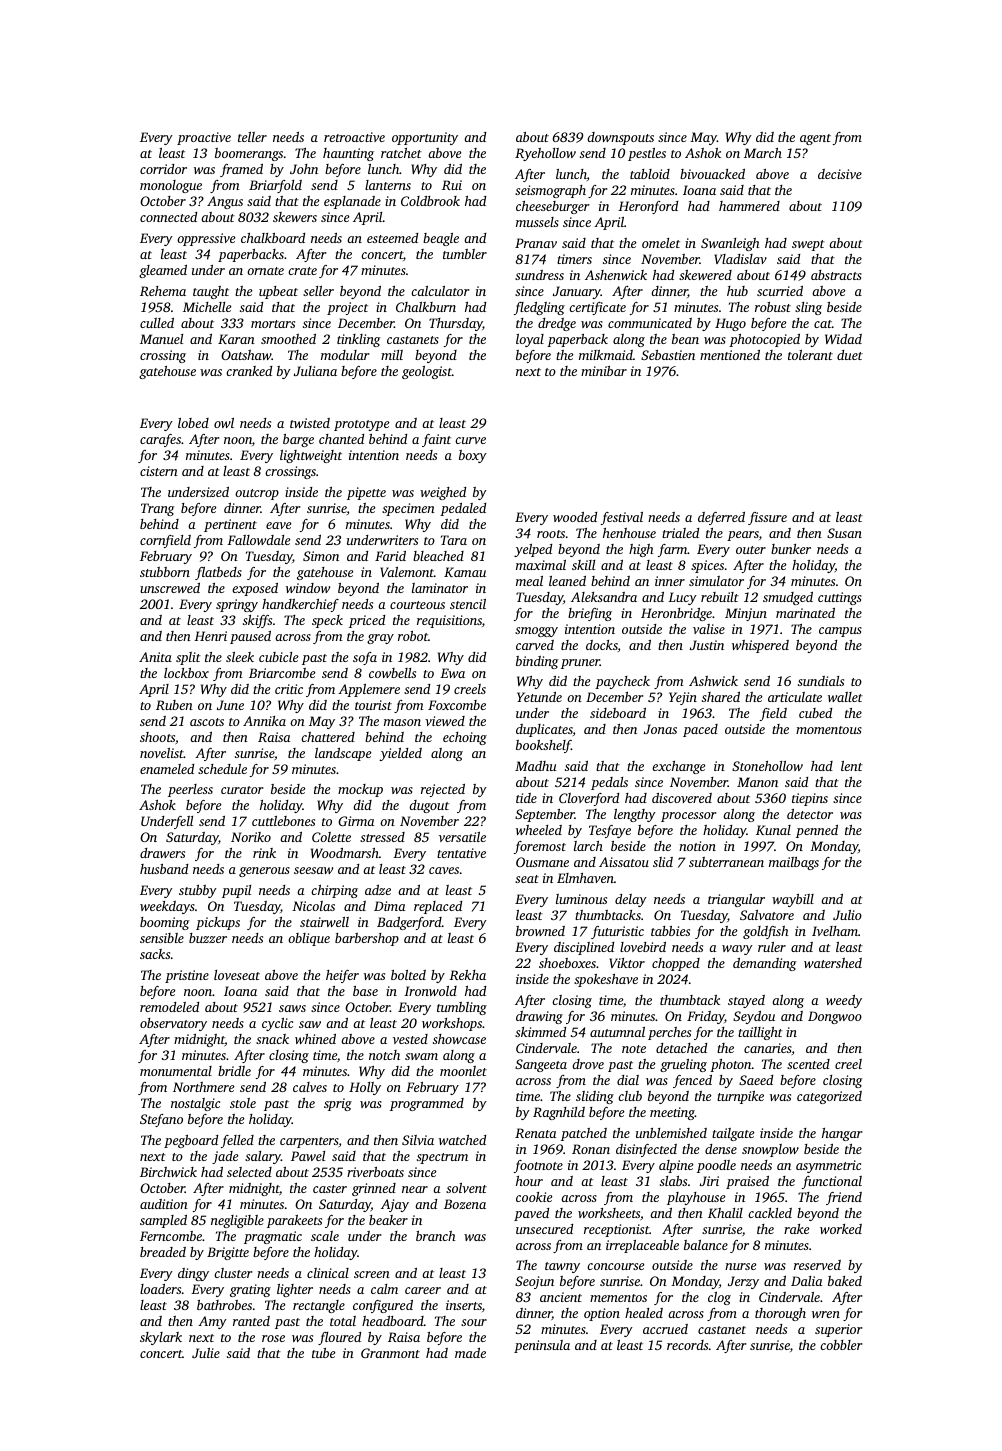  Describe the element at coordinates (367, 939) in the page. I see `barbershop` at that location.
